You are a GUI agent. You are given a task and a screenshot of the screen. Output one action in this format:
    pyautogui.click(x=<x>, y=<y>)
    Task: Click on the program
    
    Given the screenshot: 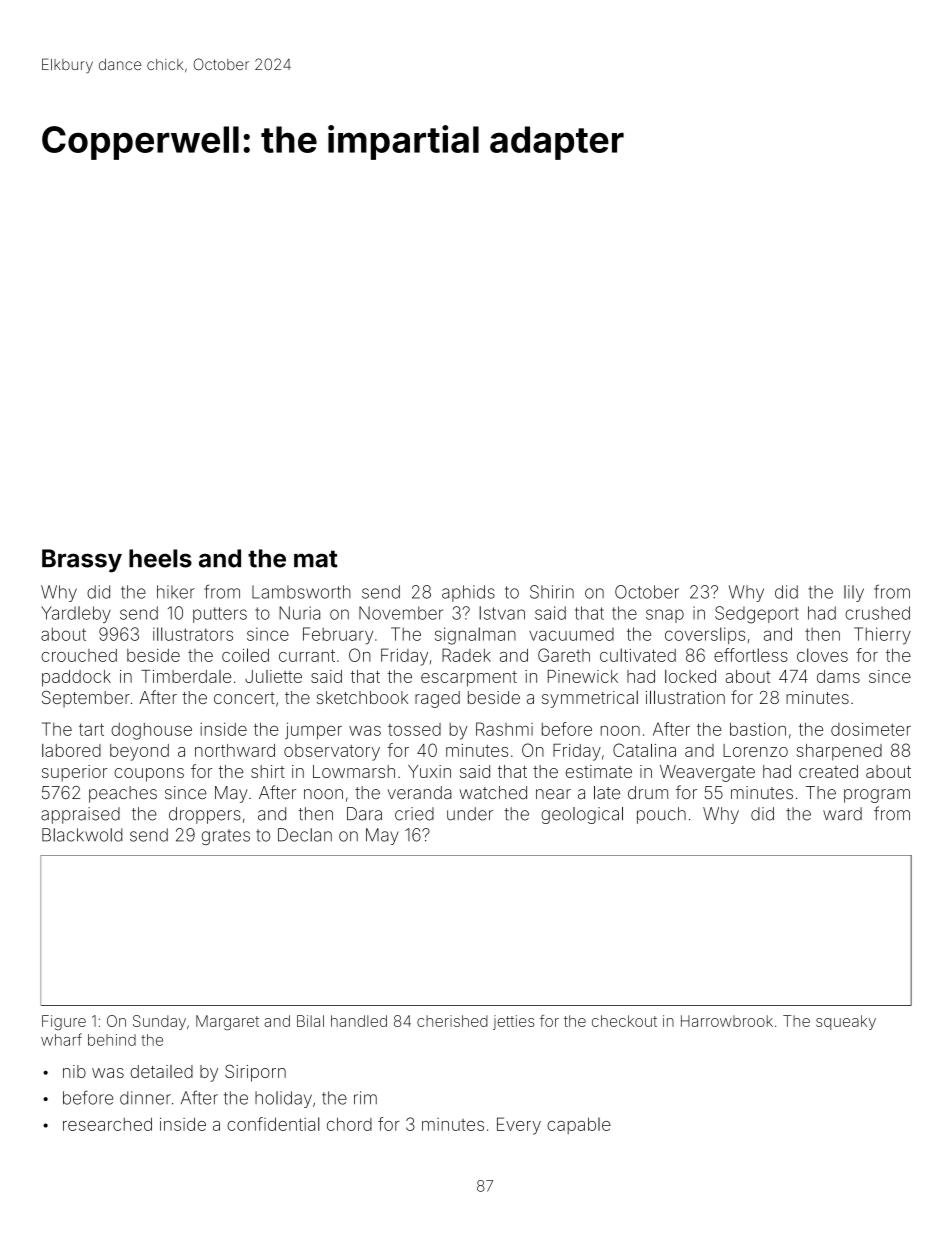 What is the action you would take?
    pyautogui.click(x=877, y=796)
